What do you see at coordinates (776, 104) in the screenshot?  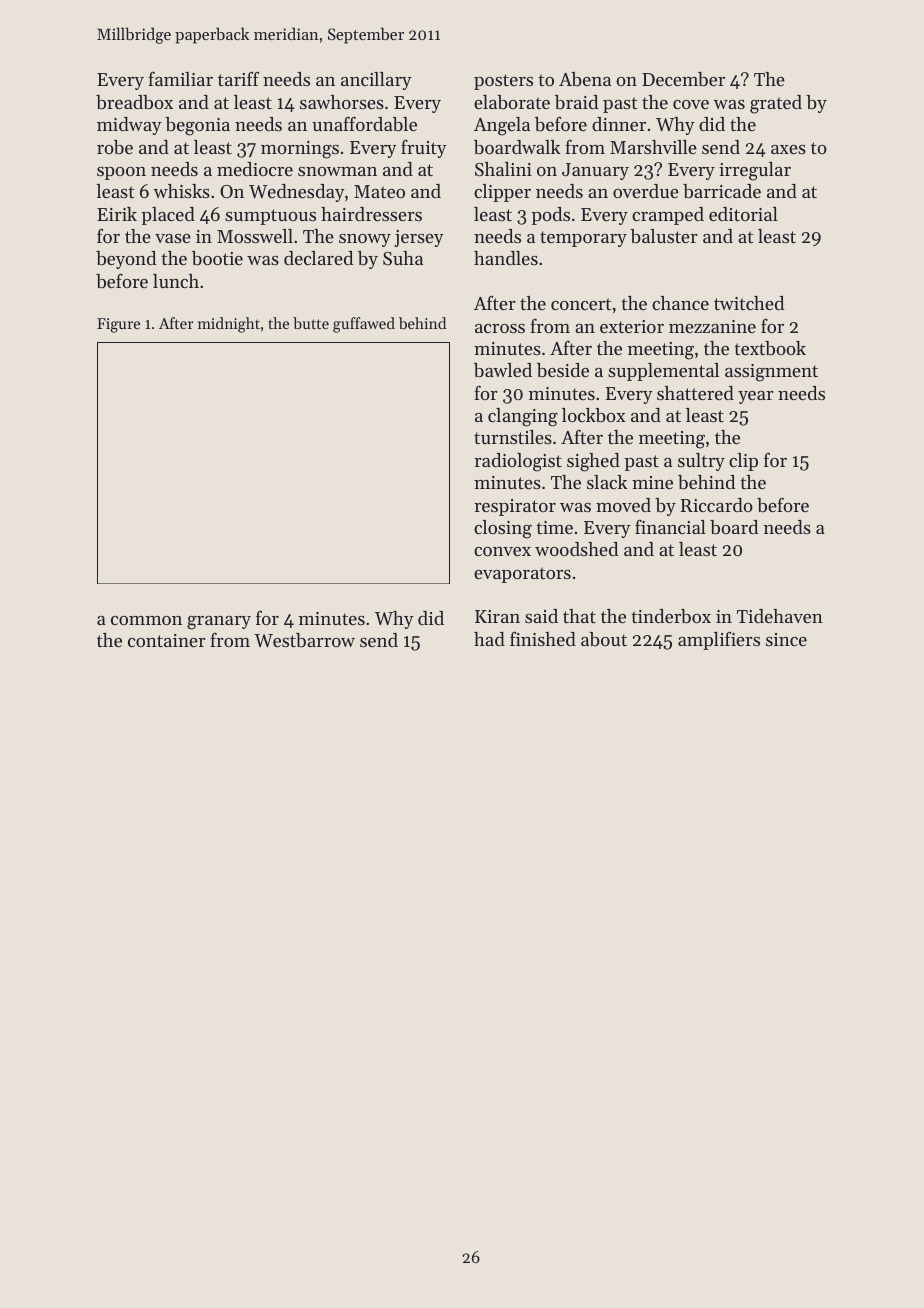 I see `grated` at bounding box center [776, 104].
